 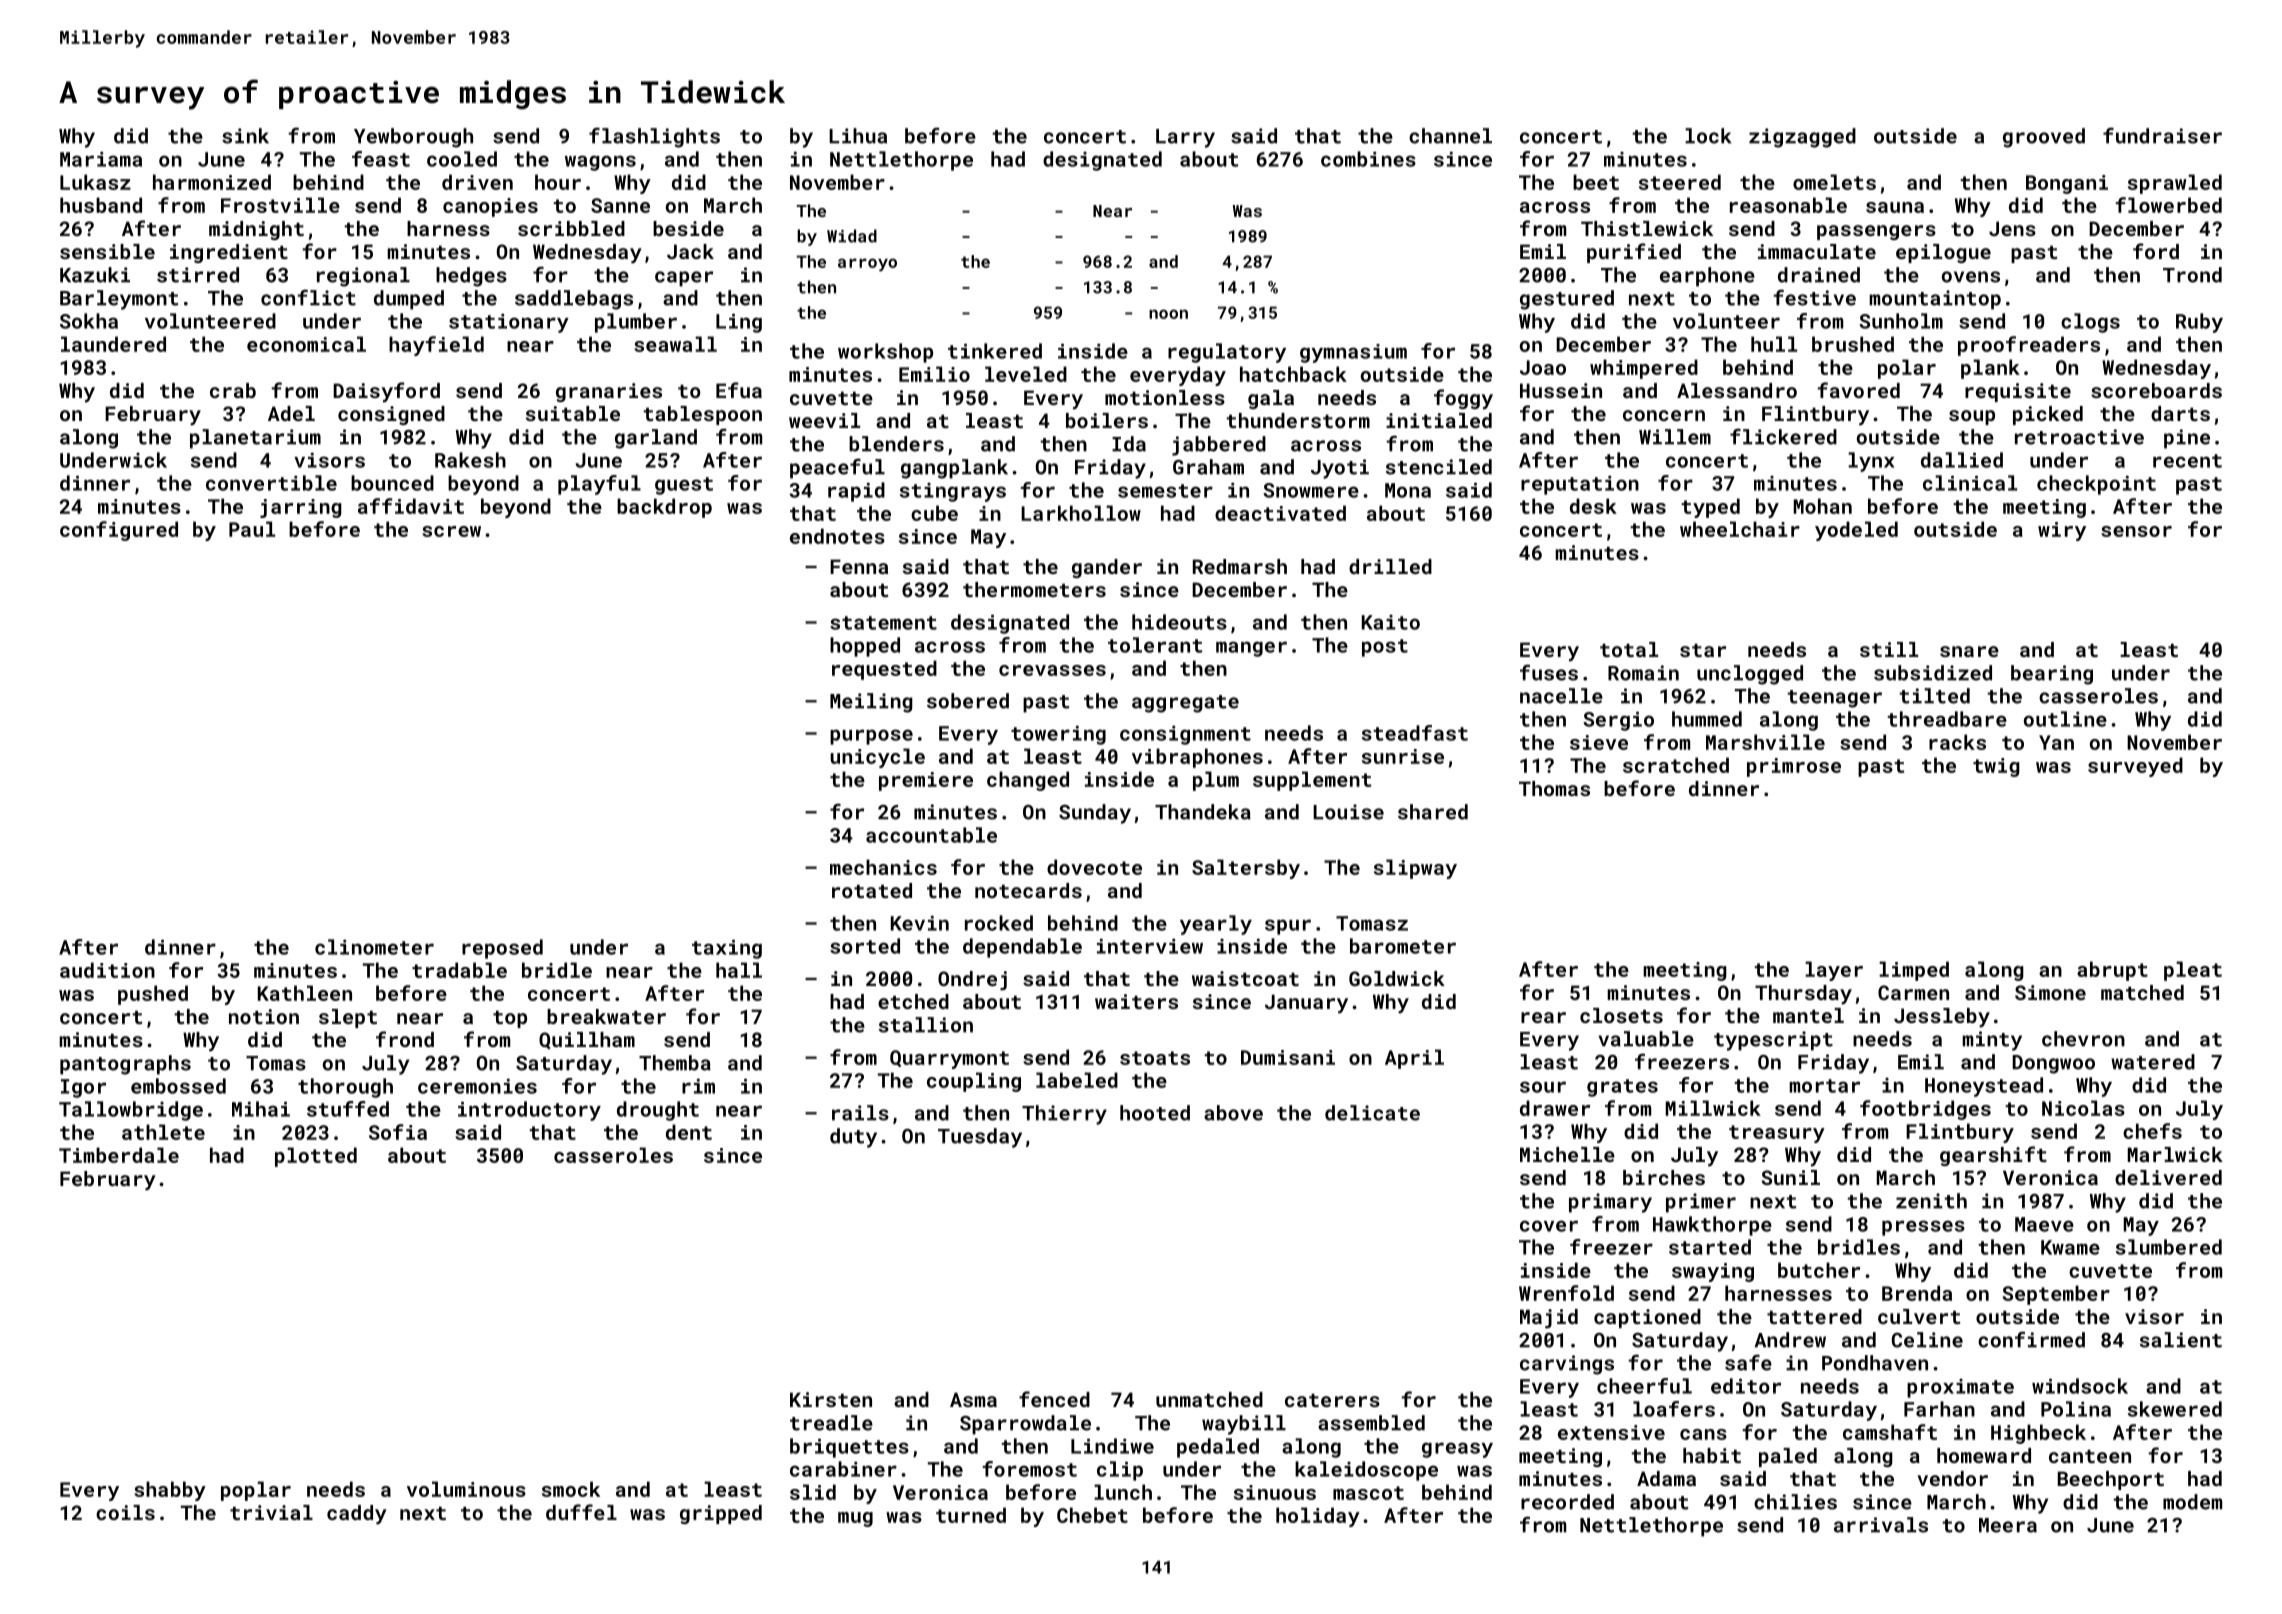 I want to click on Sofia, so click(x=398, y=1132).
